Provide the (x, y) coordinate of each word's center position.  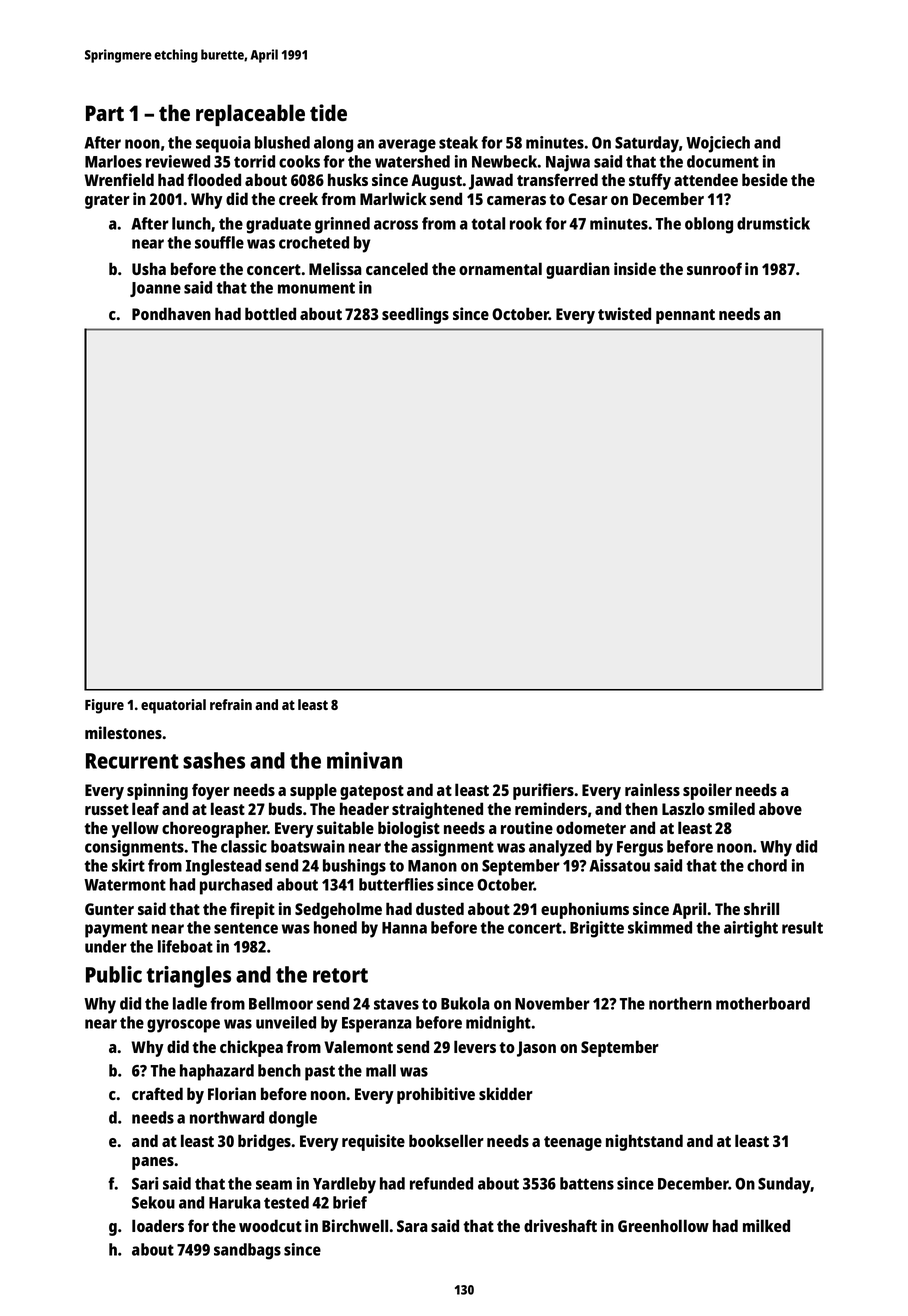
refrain (231, 704)
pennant (685, 316)
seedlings (415, 315)
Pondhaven (171, 313)
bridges (264, 1142)
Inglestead (223, 867)
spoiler (707, 791)
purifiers (543, 791)
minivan (364, 760)
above (780, 808)
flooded (214, 179)
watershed (412, 161)
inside (635, 268)
